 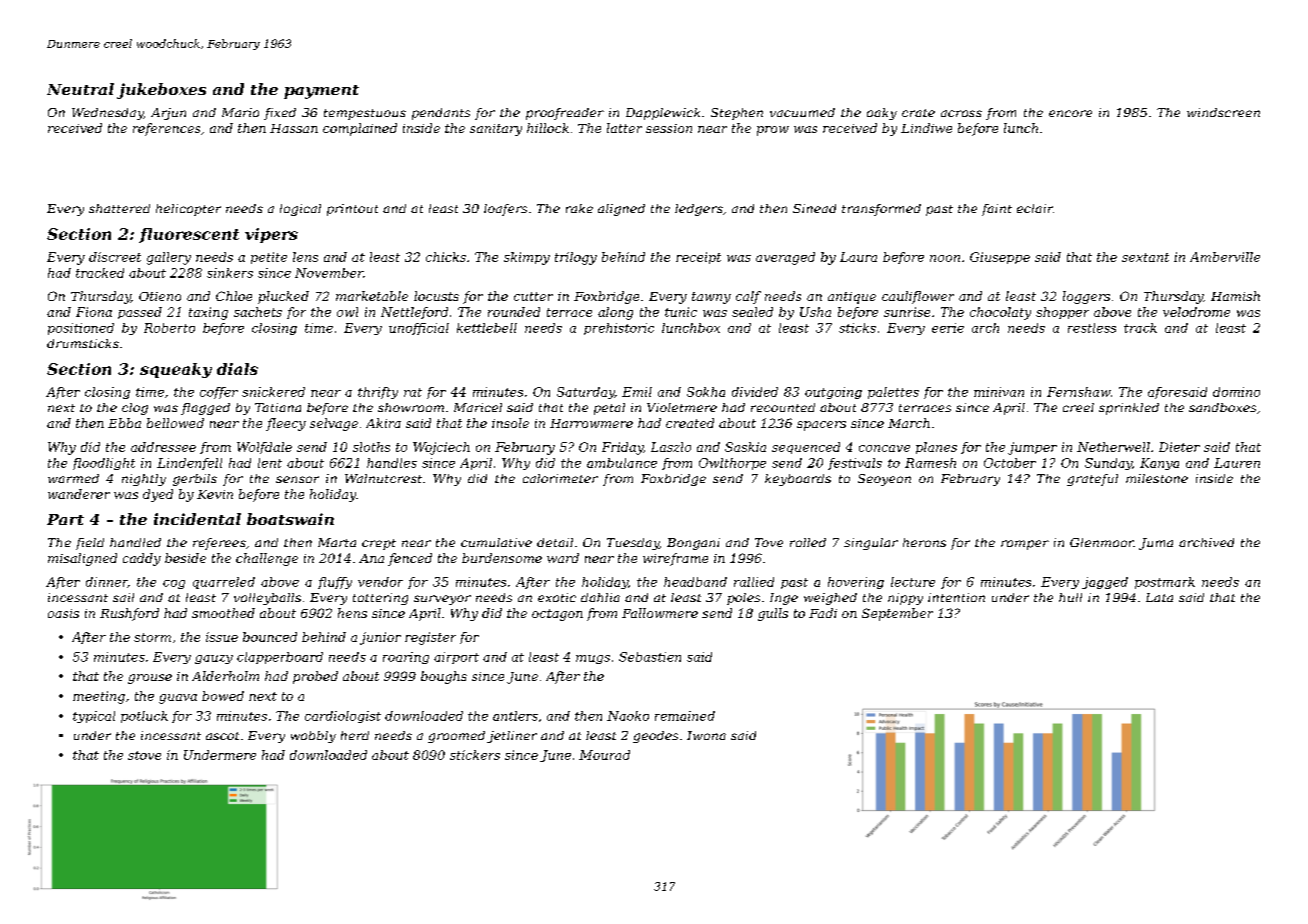 What do you see at coordinates (1237, 463) in the screenshot?
I see `Lauren` at bounding box center [1237, 463].
